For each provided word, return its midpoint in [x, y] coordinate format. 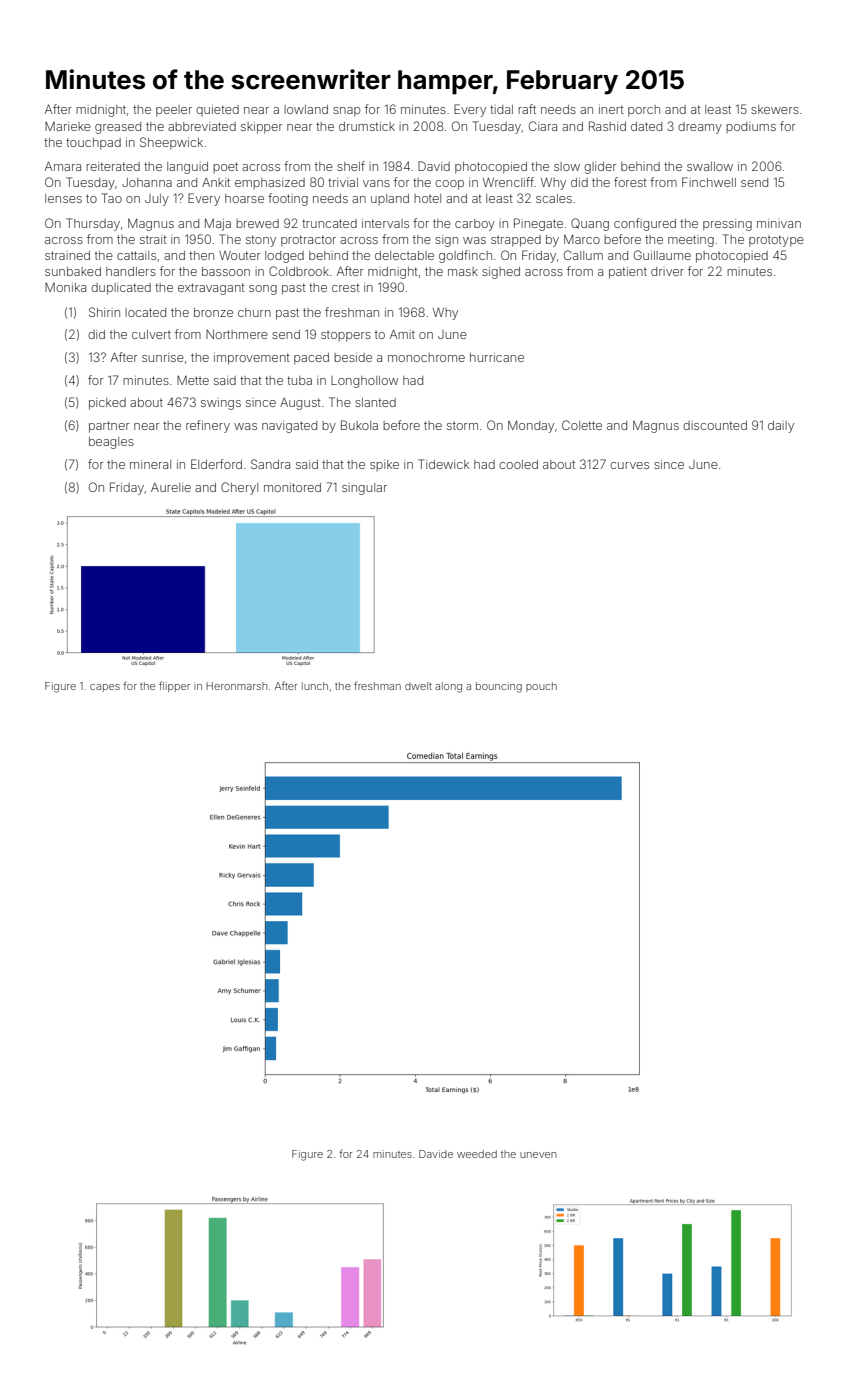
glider [600, 168]
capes [105, 688]
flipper [174, 686]
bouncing [499, 687]
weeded [477, 1154]
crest [346, 287]
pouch [541, 687]
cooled [518, 464]
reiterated [113, 166]
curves [629, 465]
